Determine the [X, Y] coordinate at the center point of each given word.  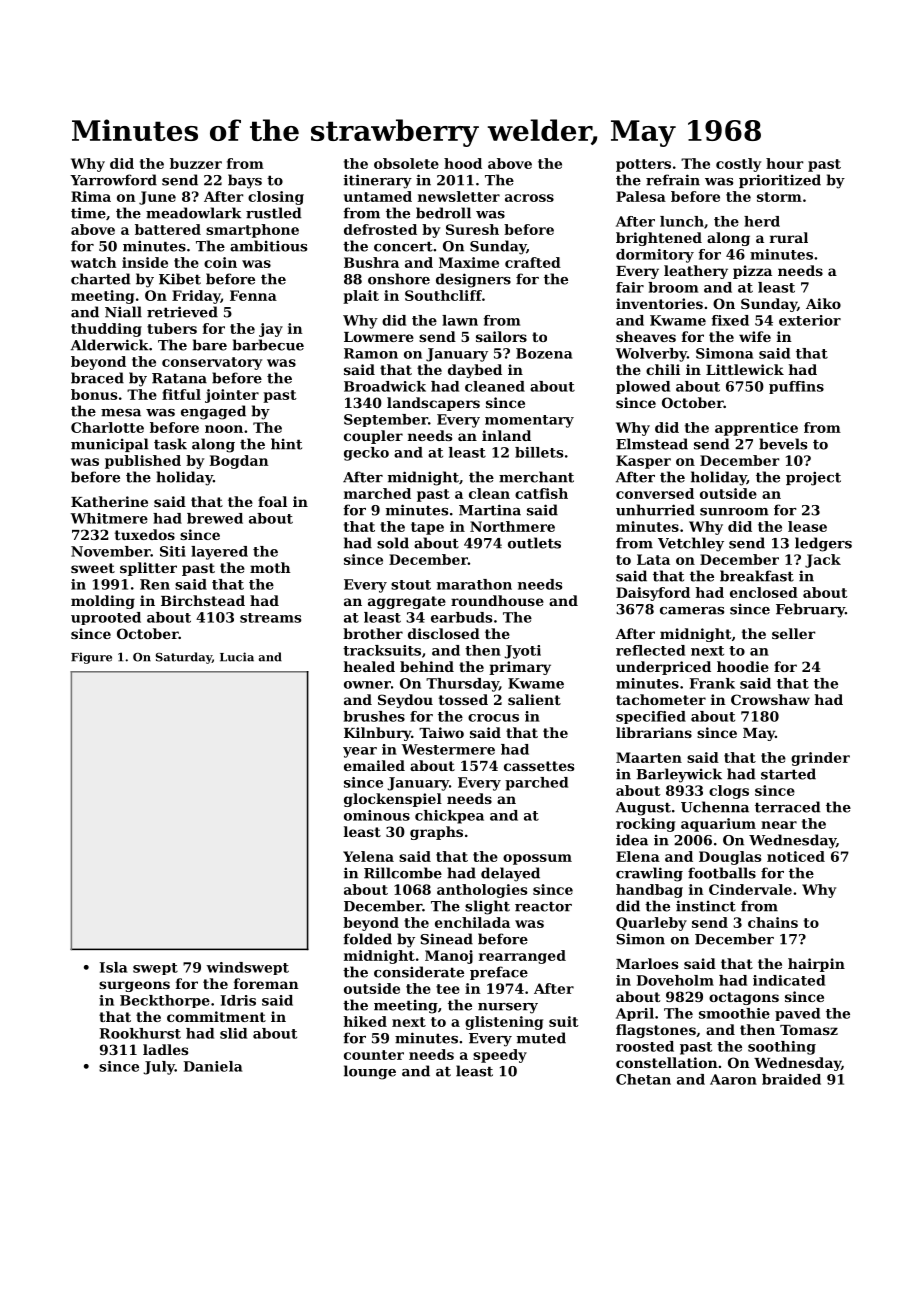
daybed [475, 371]
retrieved [182, 312]
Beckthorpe [165, 1001]
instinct [706, 906]
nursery [508, 1008]
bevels [783, 444]
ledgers [823, 544]
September [386, 420]
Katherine [109, 501]
